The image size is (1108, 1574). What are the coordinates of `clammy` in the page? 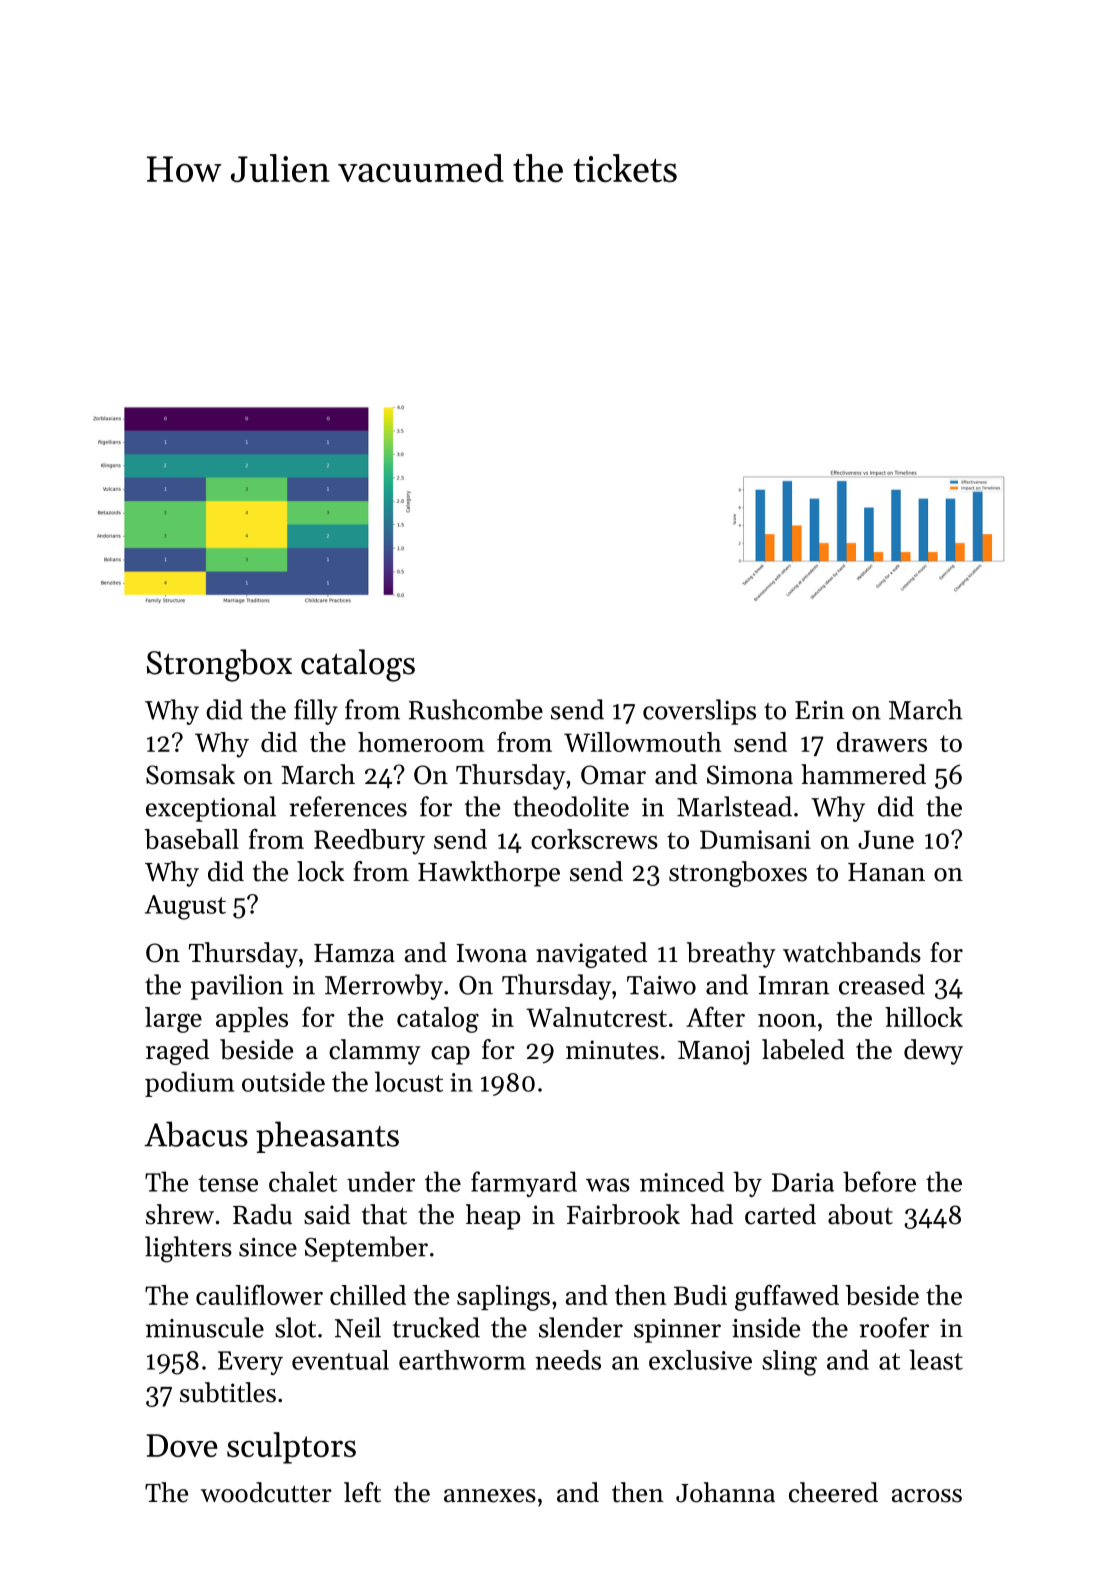 It's located at (375, 1052).
